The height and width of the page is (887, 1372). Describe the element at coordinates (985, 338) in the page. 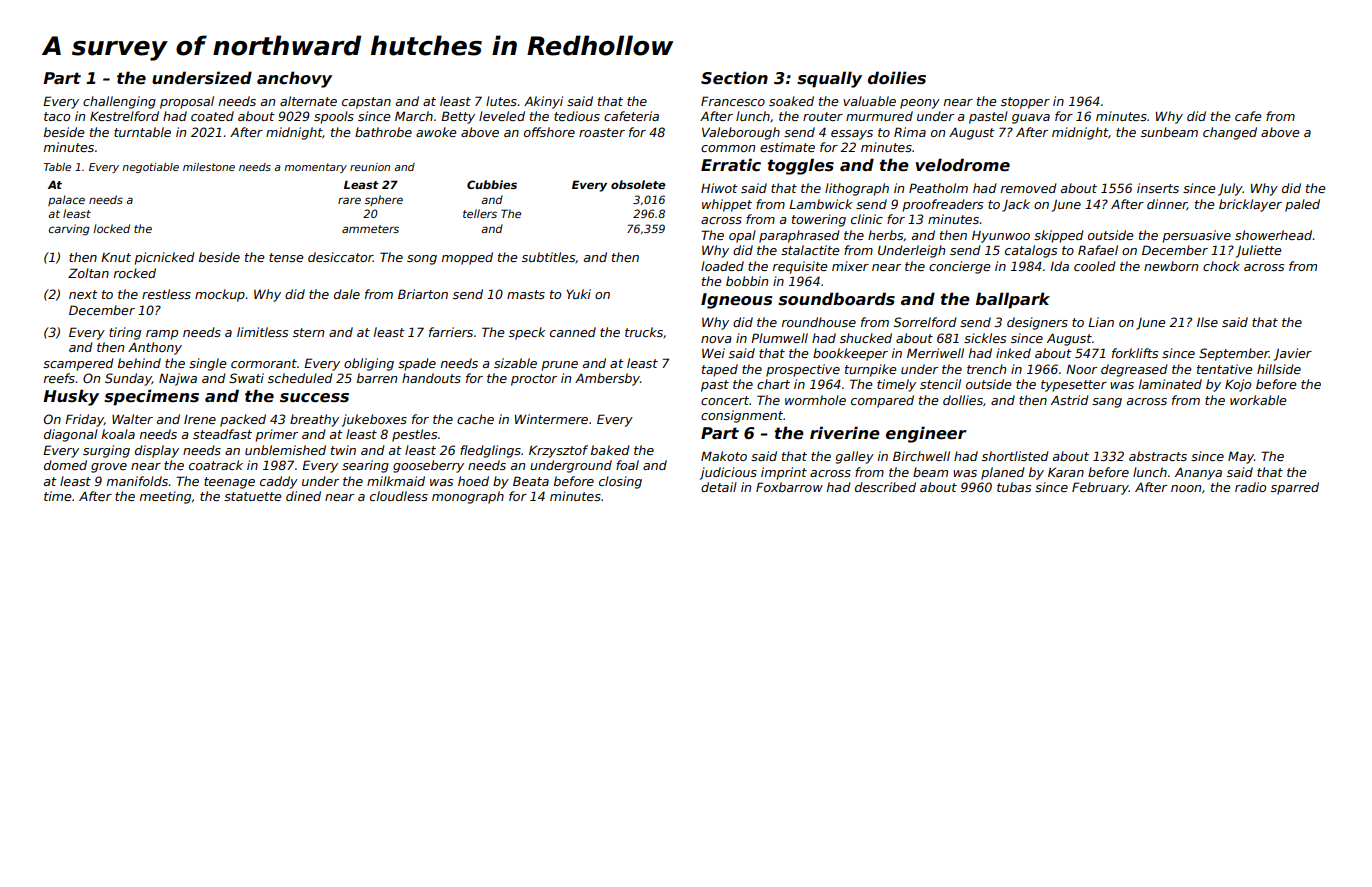

I see `sickles` at that location.
